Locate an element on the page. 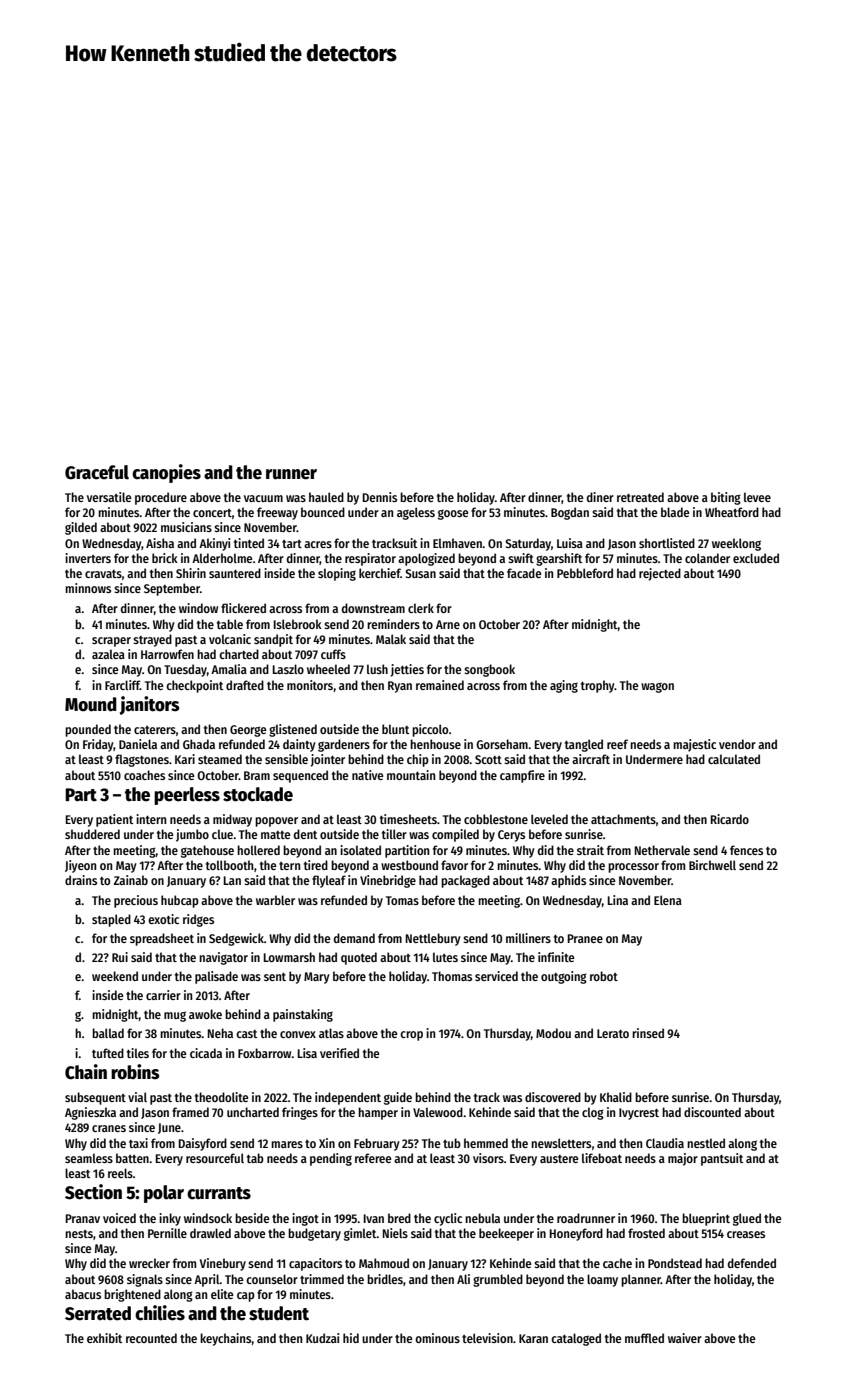  exhibit is located at coordinates (104, 1338).
